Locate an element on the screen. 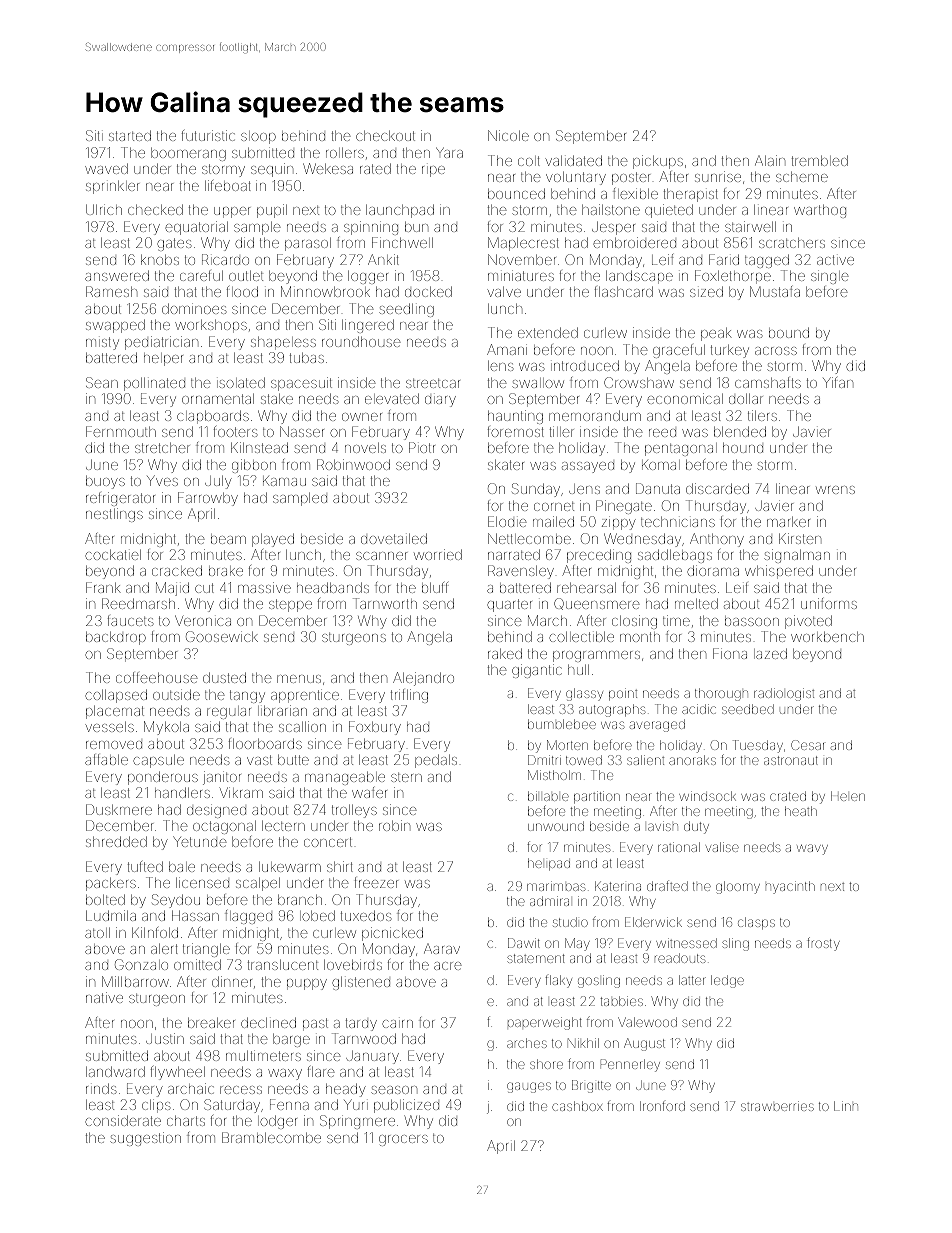 The height and width of the screenshot is (1233, 952). pediatrician is located at coordinates (161, 343).
